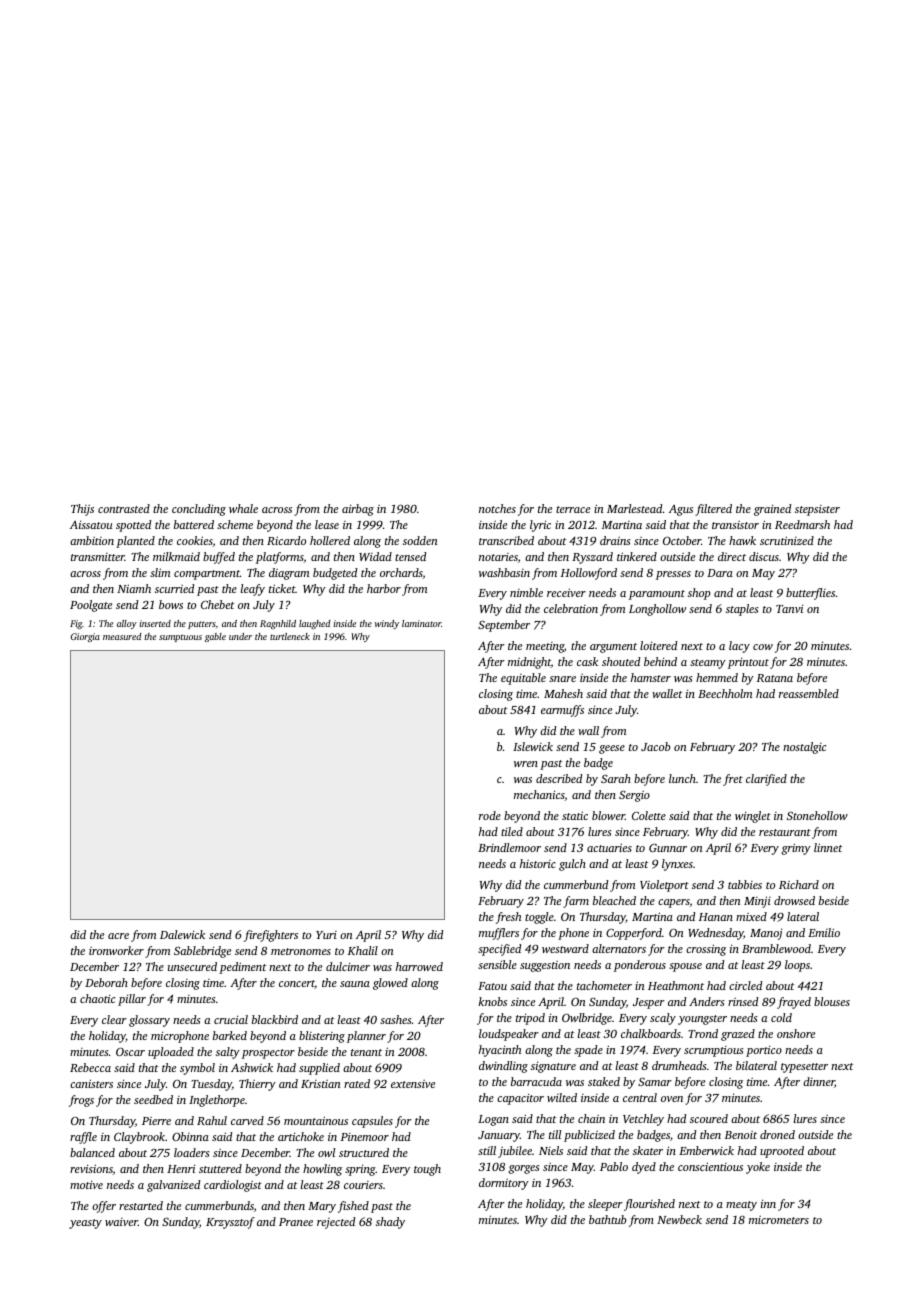 This image has height=1308, width=924. What do you see at coordinates (230, 1223) in the image?
I see `Krzysztof` at bounding box center [230, 1223].
